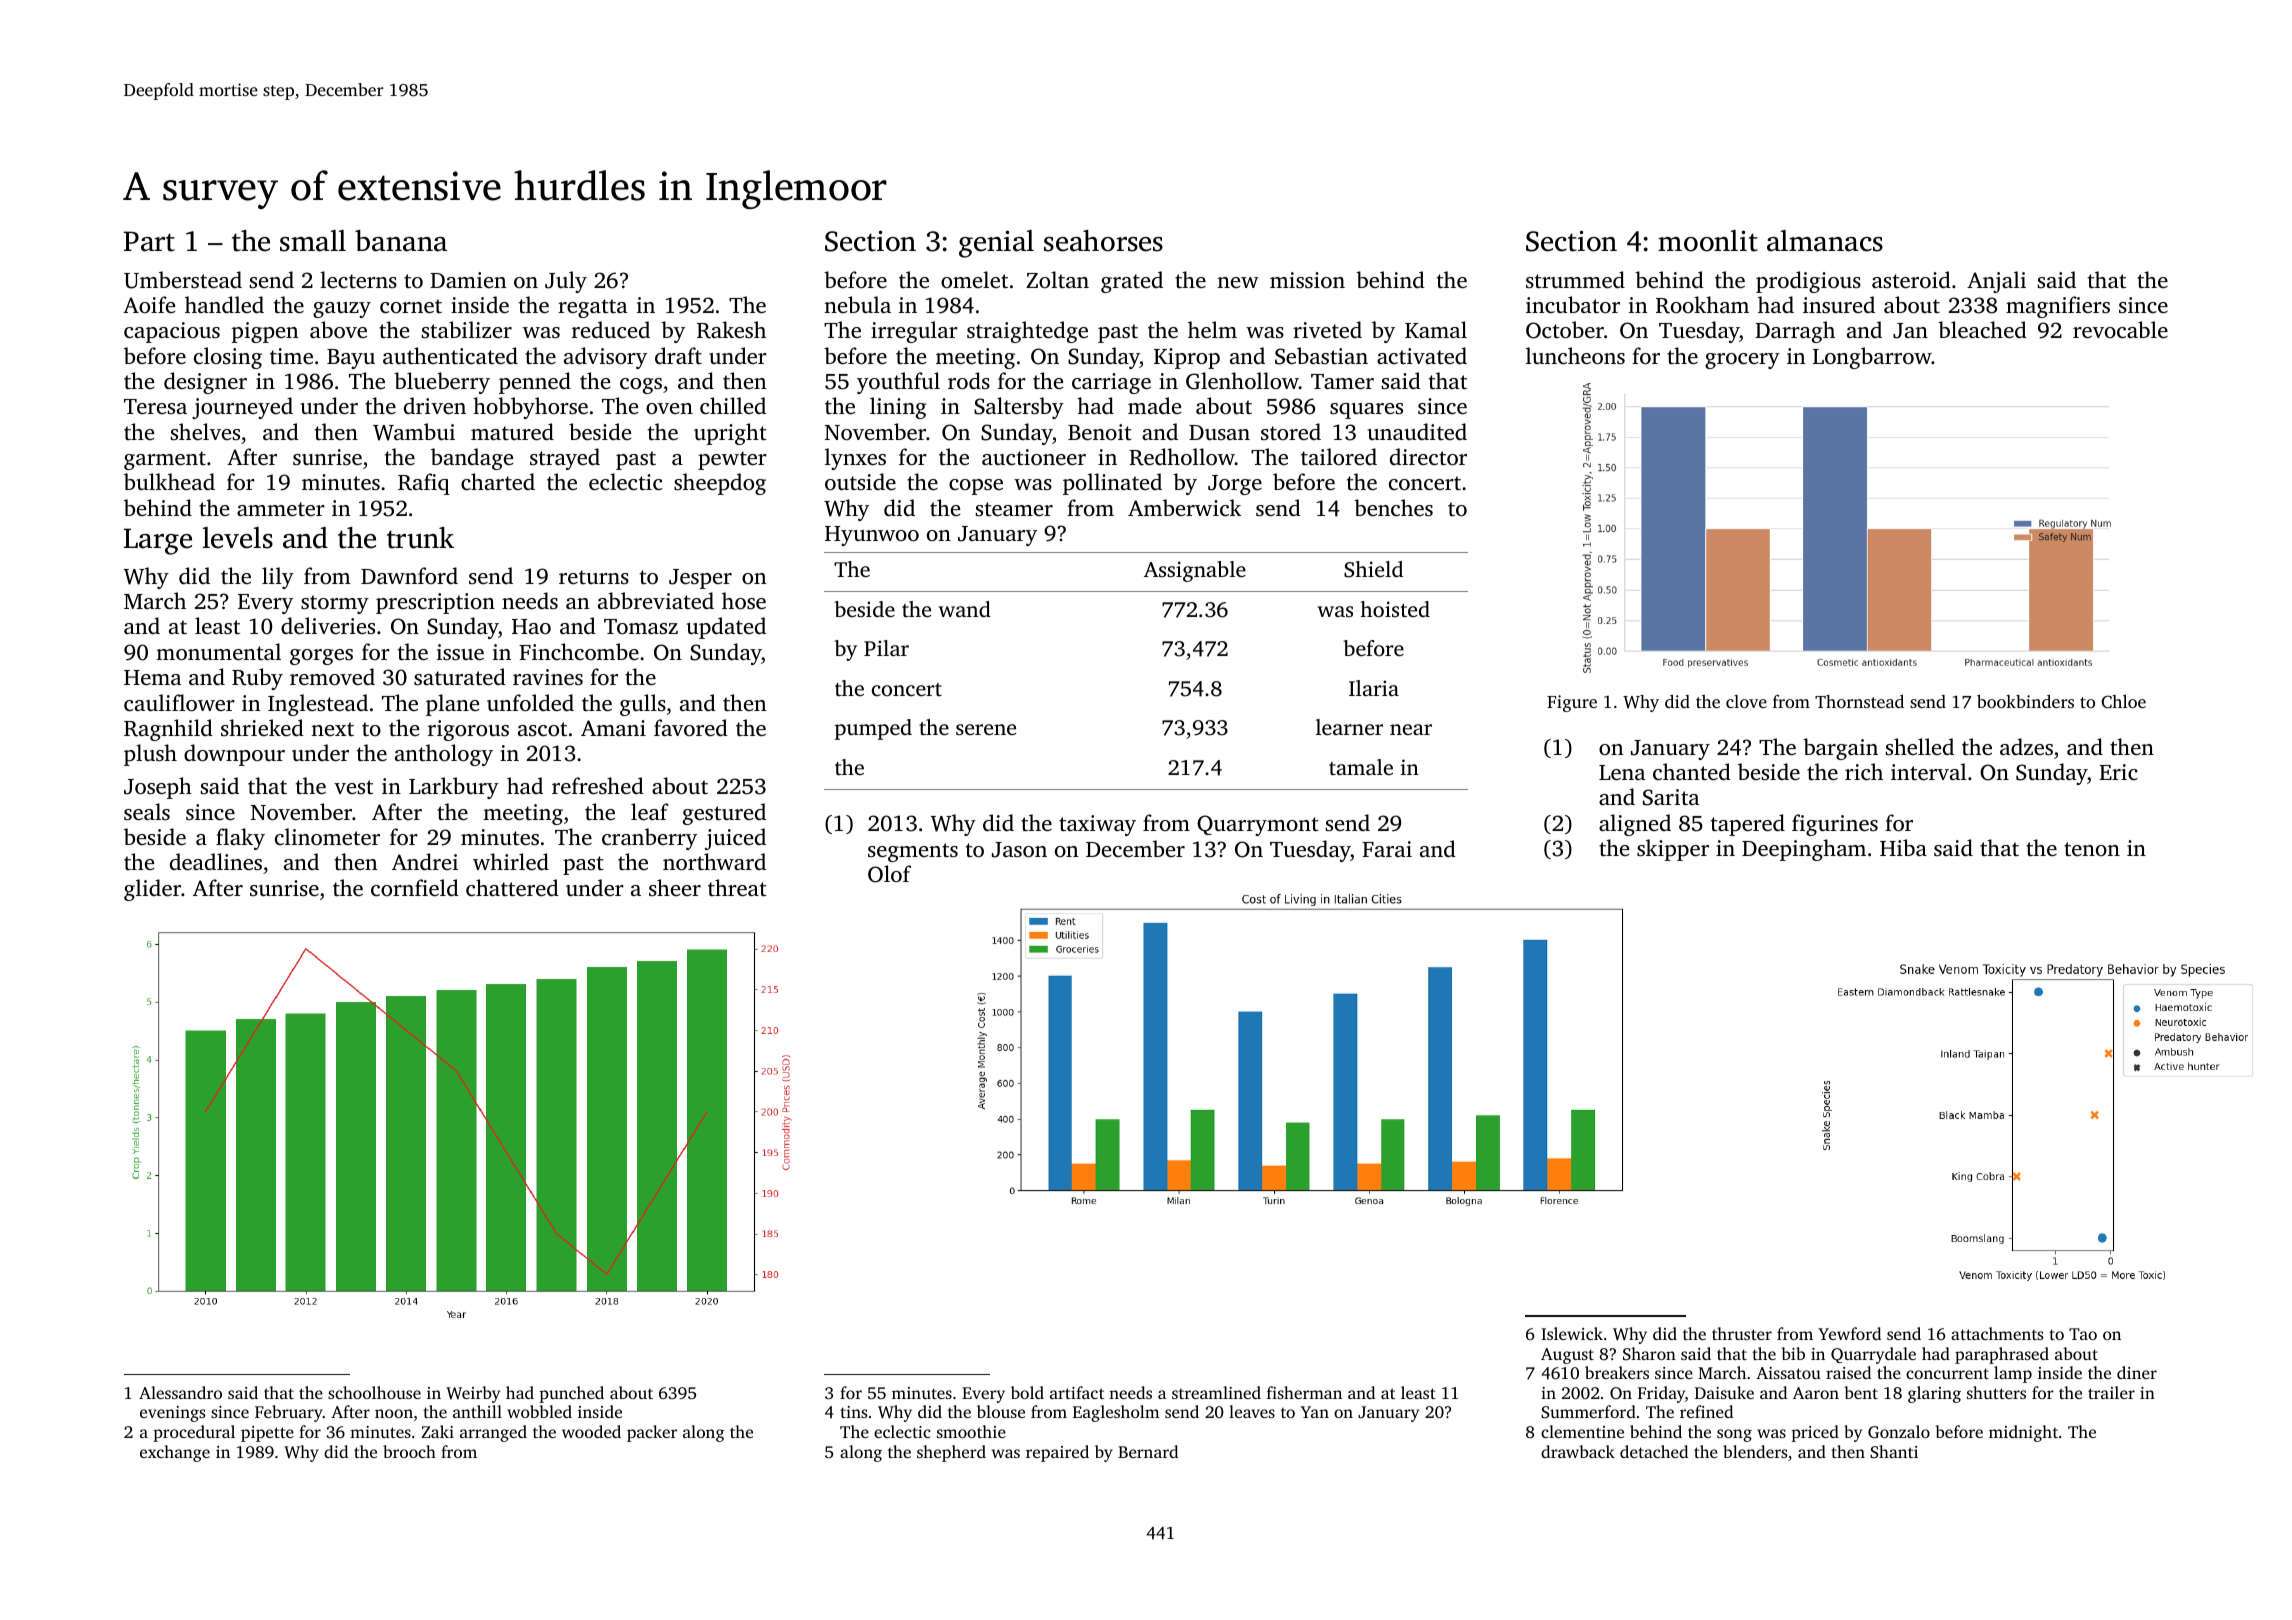 Image resolution: width=2292 pixels, height=1620 pixels. I want to click on brooch, so click(409, 1451).
